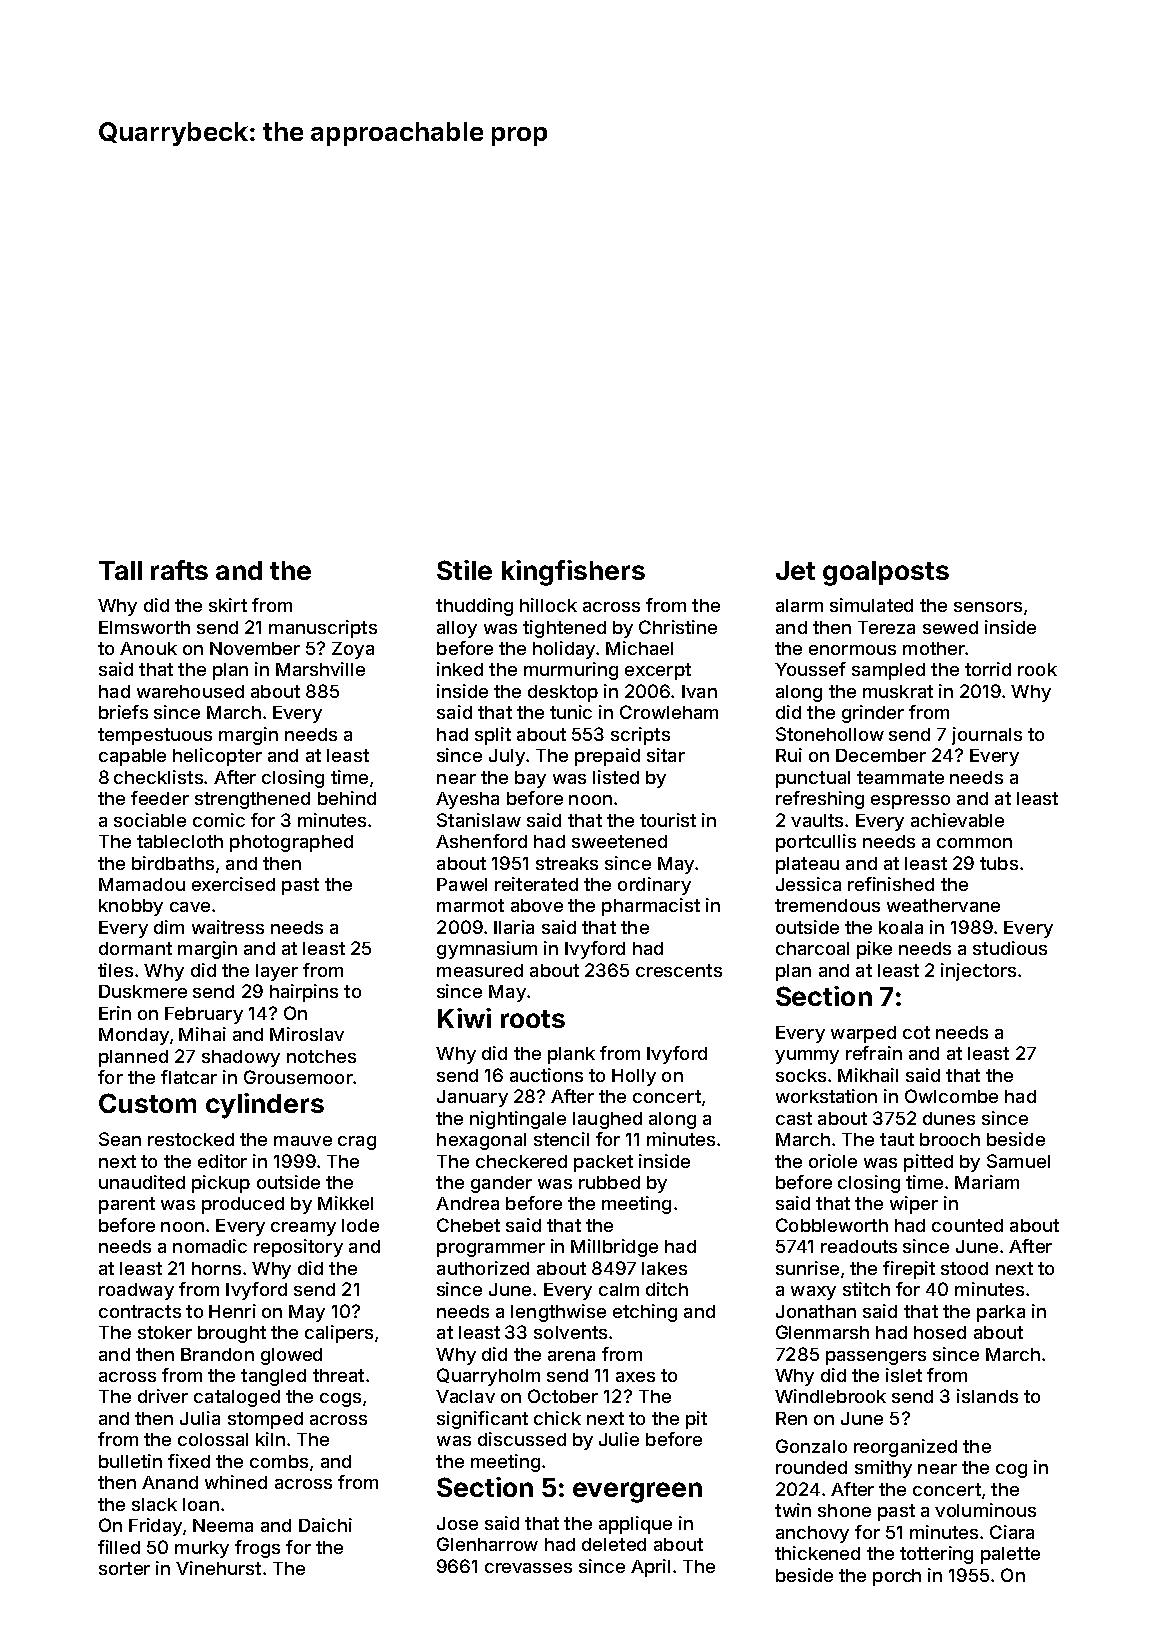 This document has height=1639, width=1159. Describe the element at coordinates (210, 1246) in the document. I see `nomadic` at that location.
